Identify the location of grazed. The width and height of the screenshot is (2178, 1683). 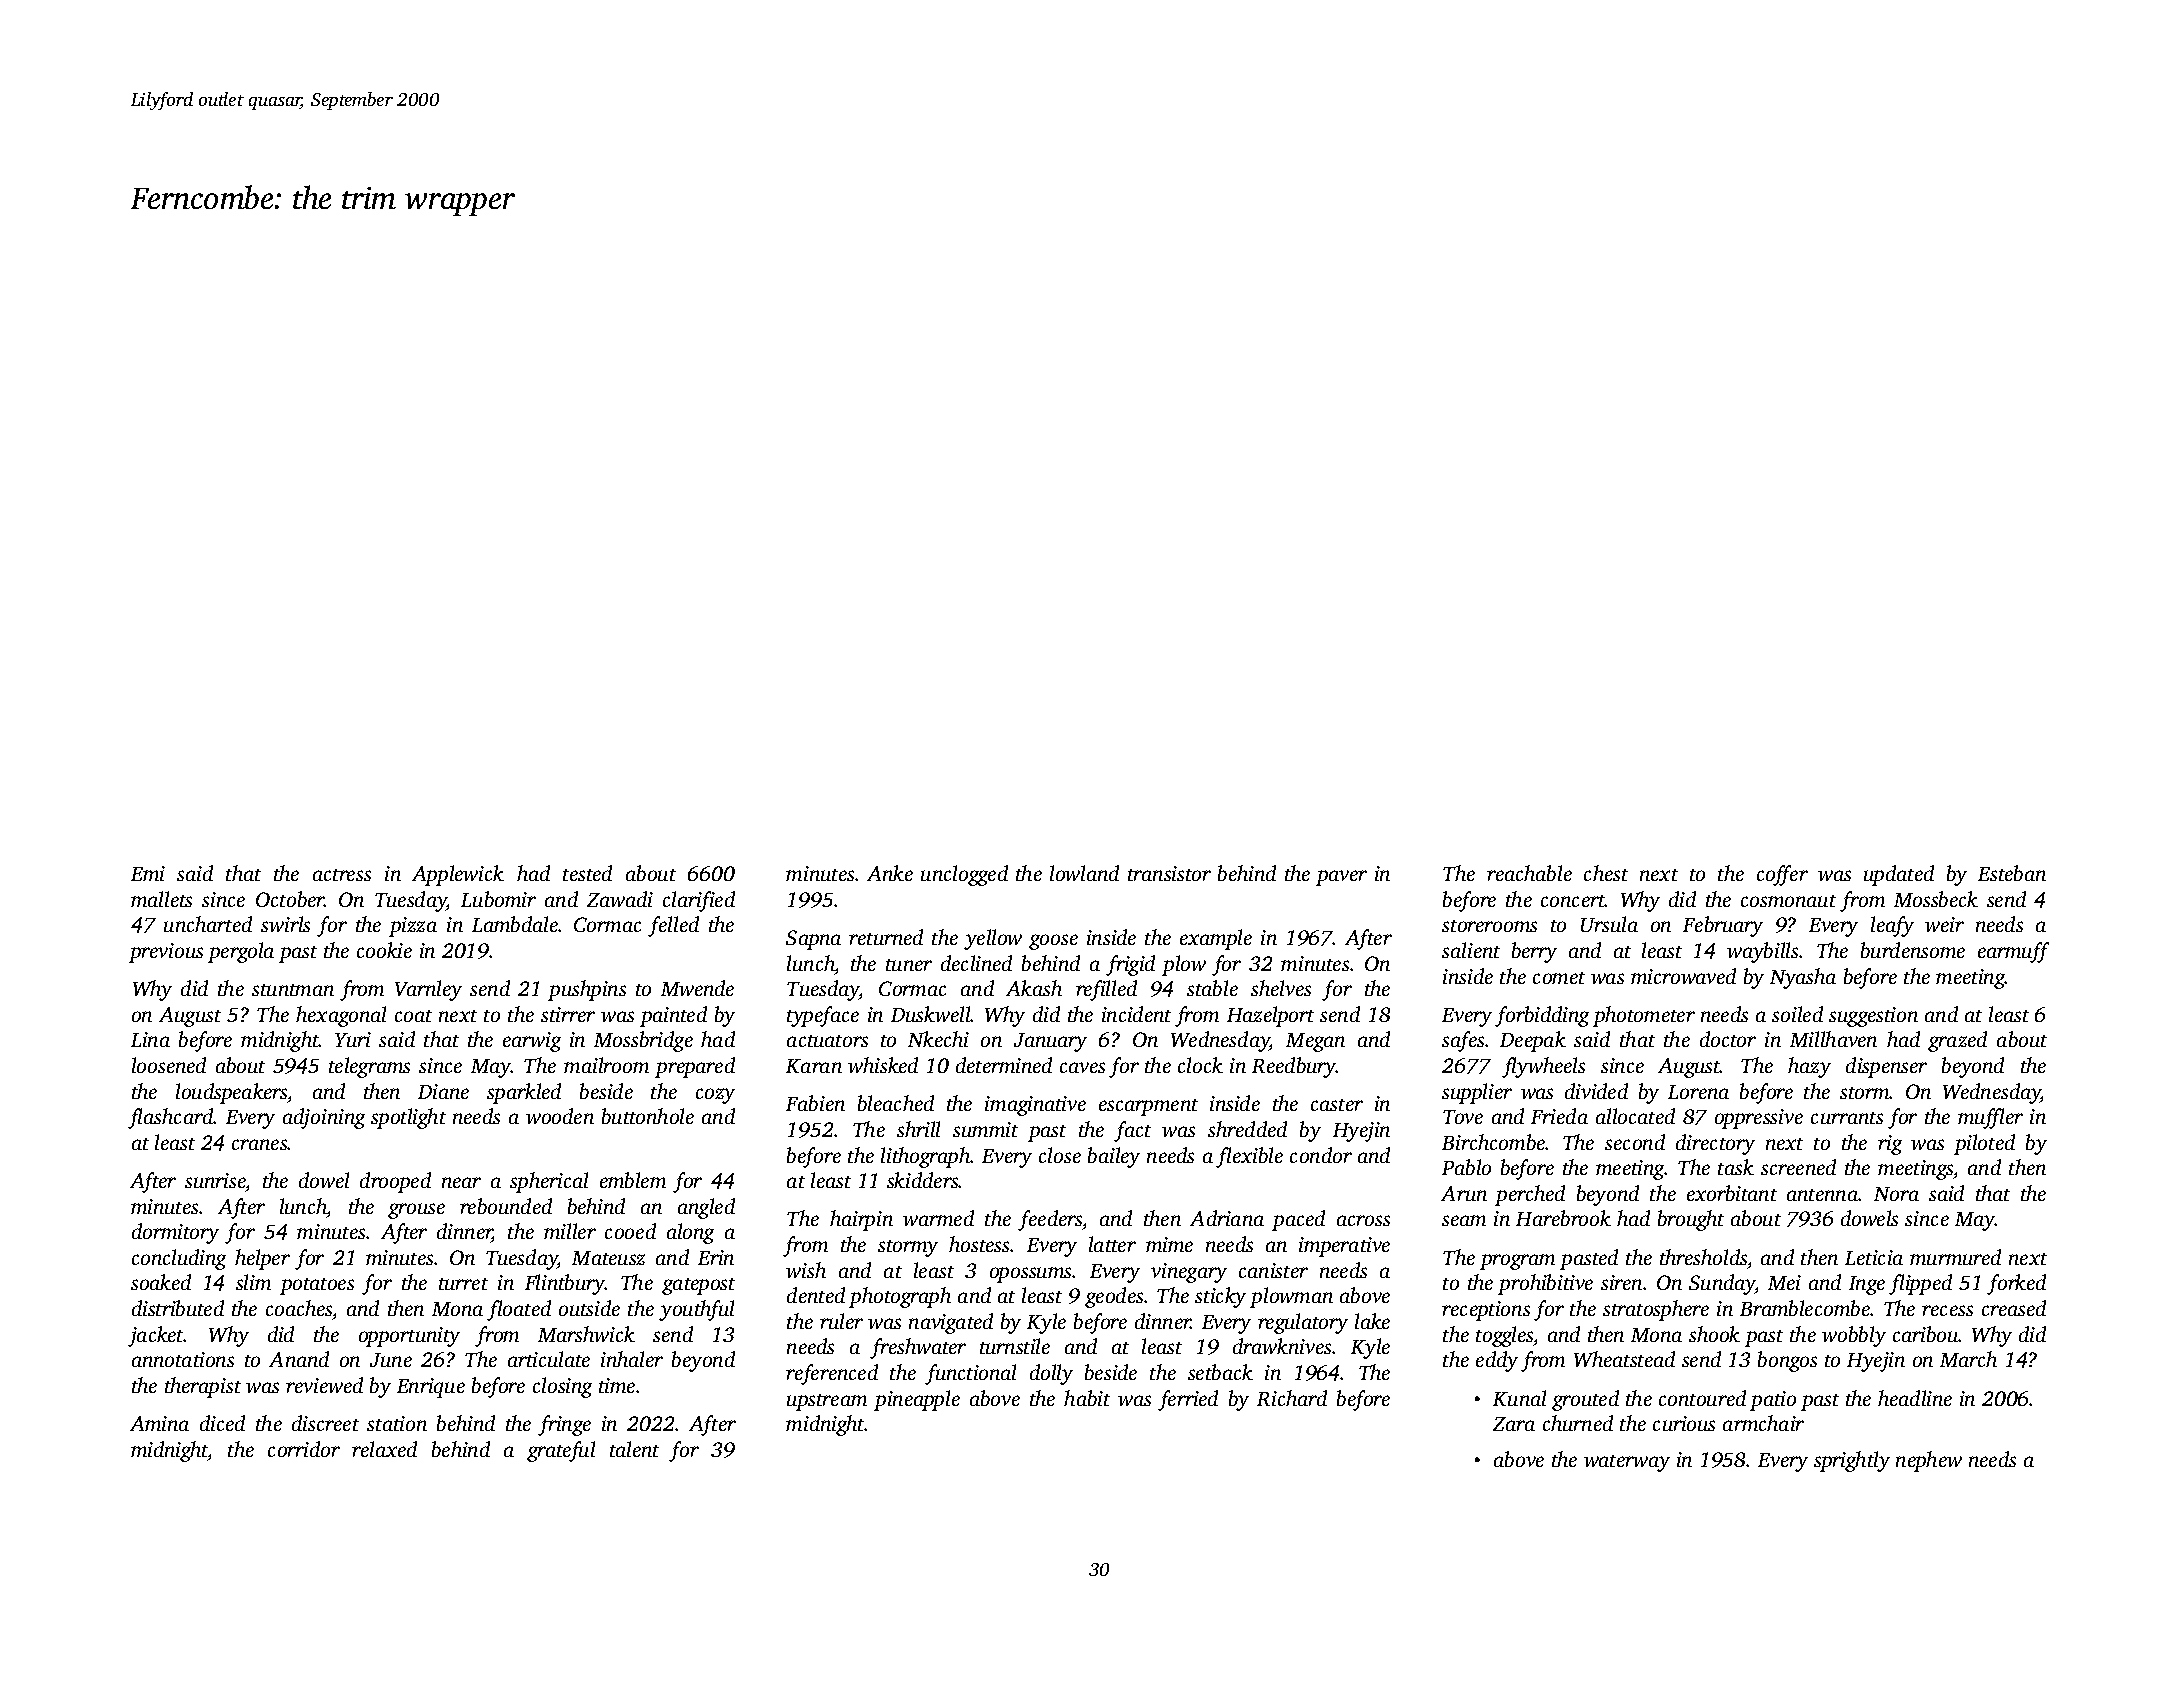
(1957, 1041).
